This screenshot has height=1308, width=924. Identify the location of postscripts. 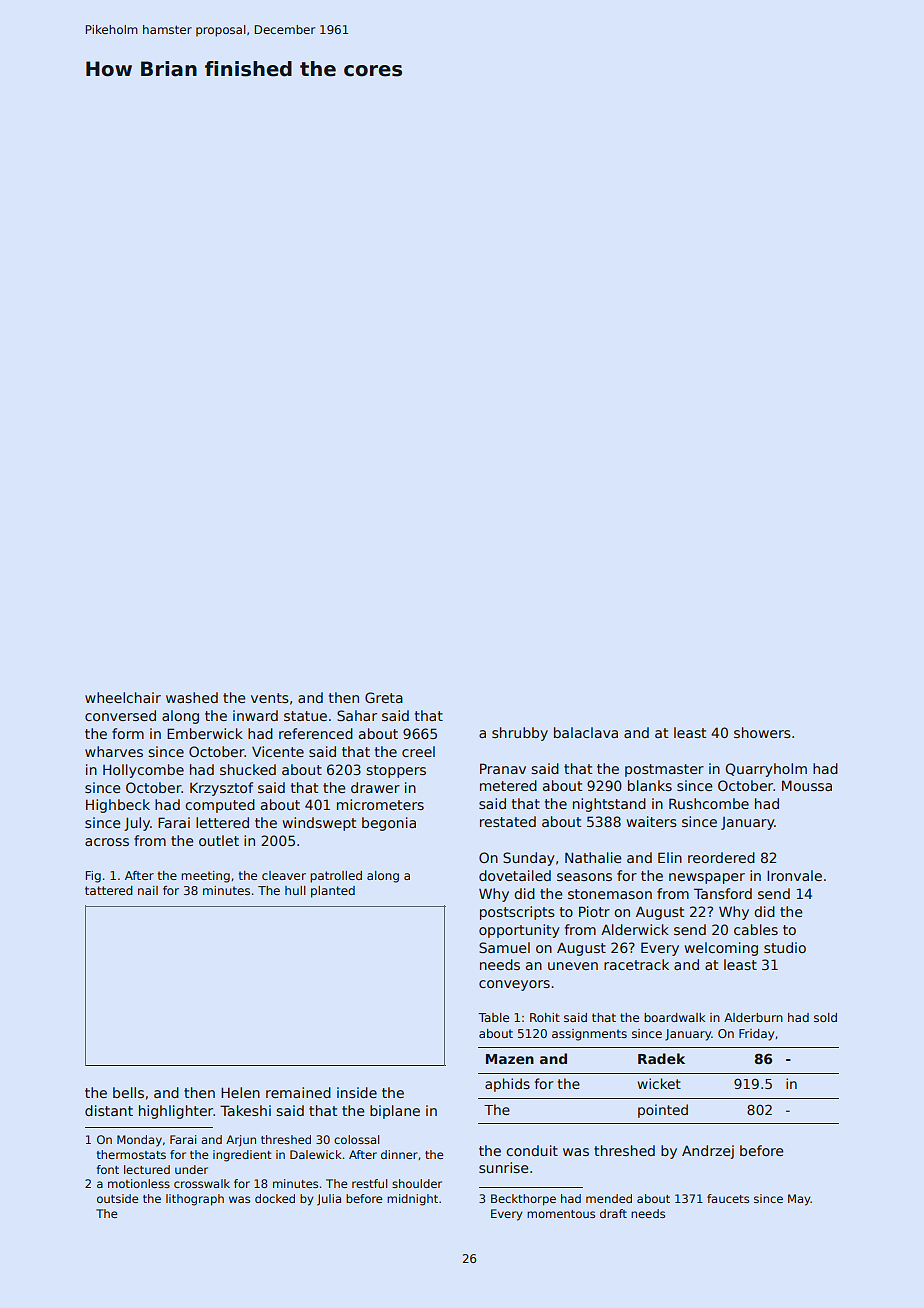
(517, 913).
